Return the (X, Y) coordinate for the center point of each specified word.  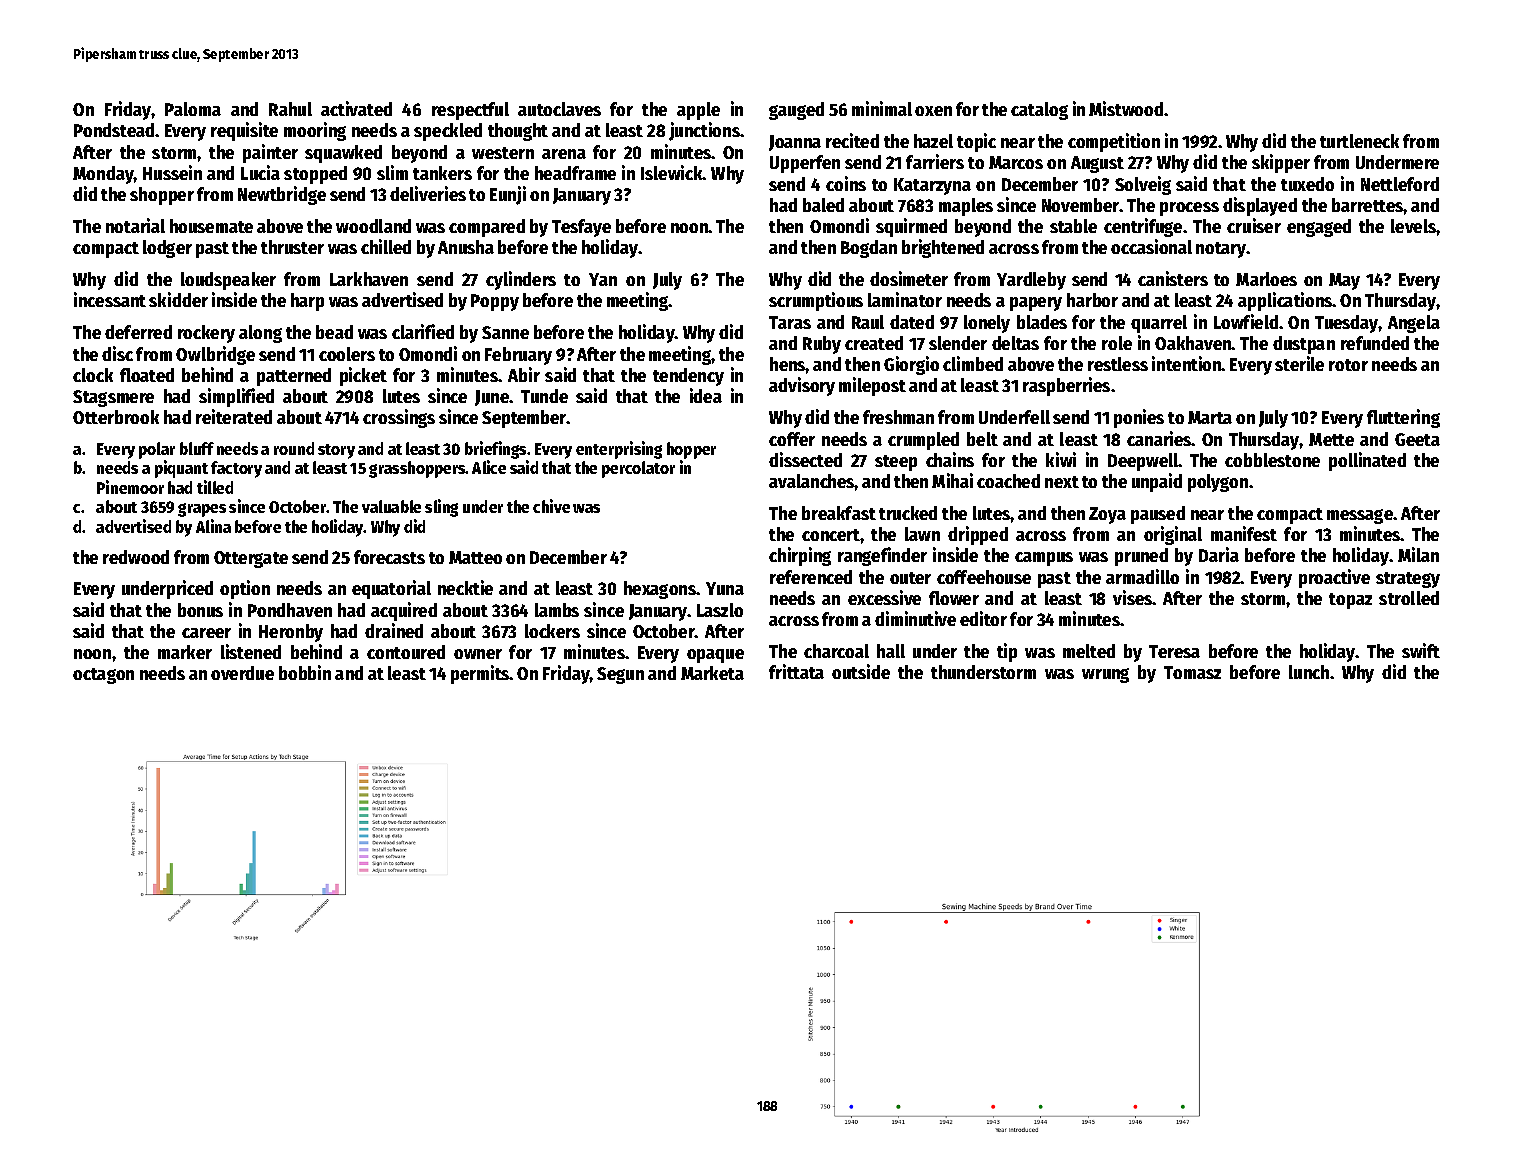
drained (394, 630)
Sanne (505, 332)
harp (307, 302)
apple (698, 111)
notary (1221, 250)
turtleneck (1359, 141)
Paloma (193, 109)
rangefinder (882, 556)
